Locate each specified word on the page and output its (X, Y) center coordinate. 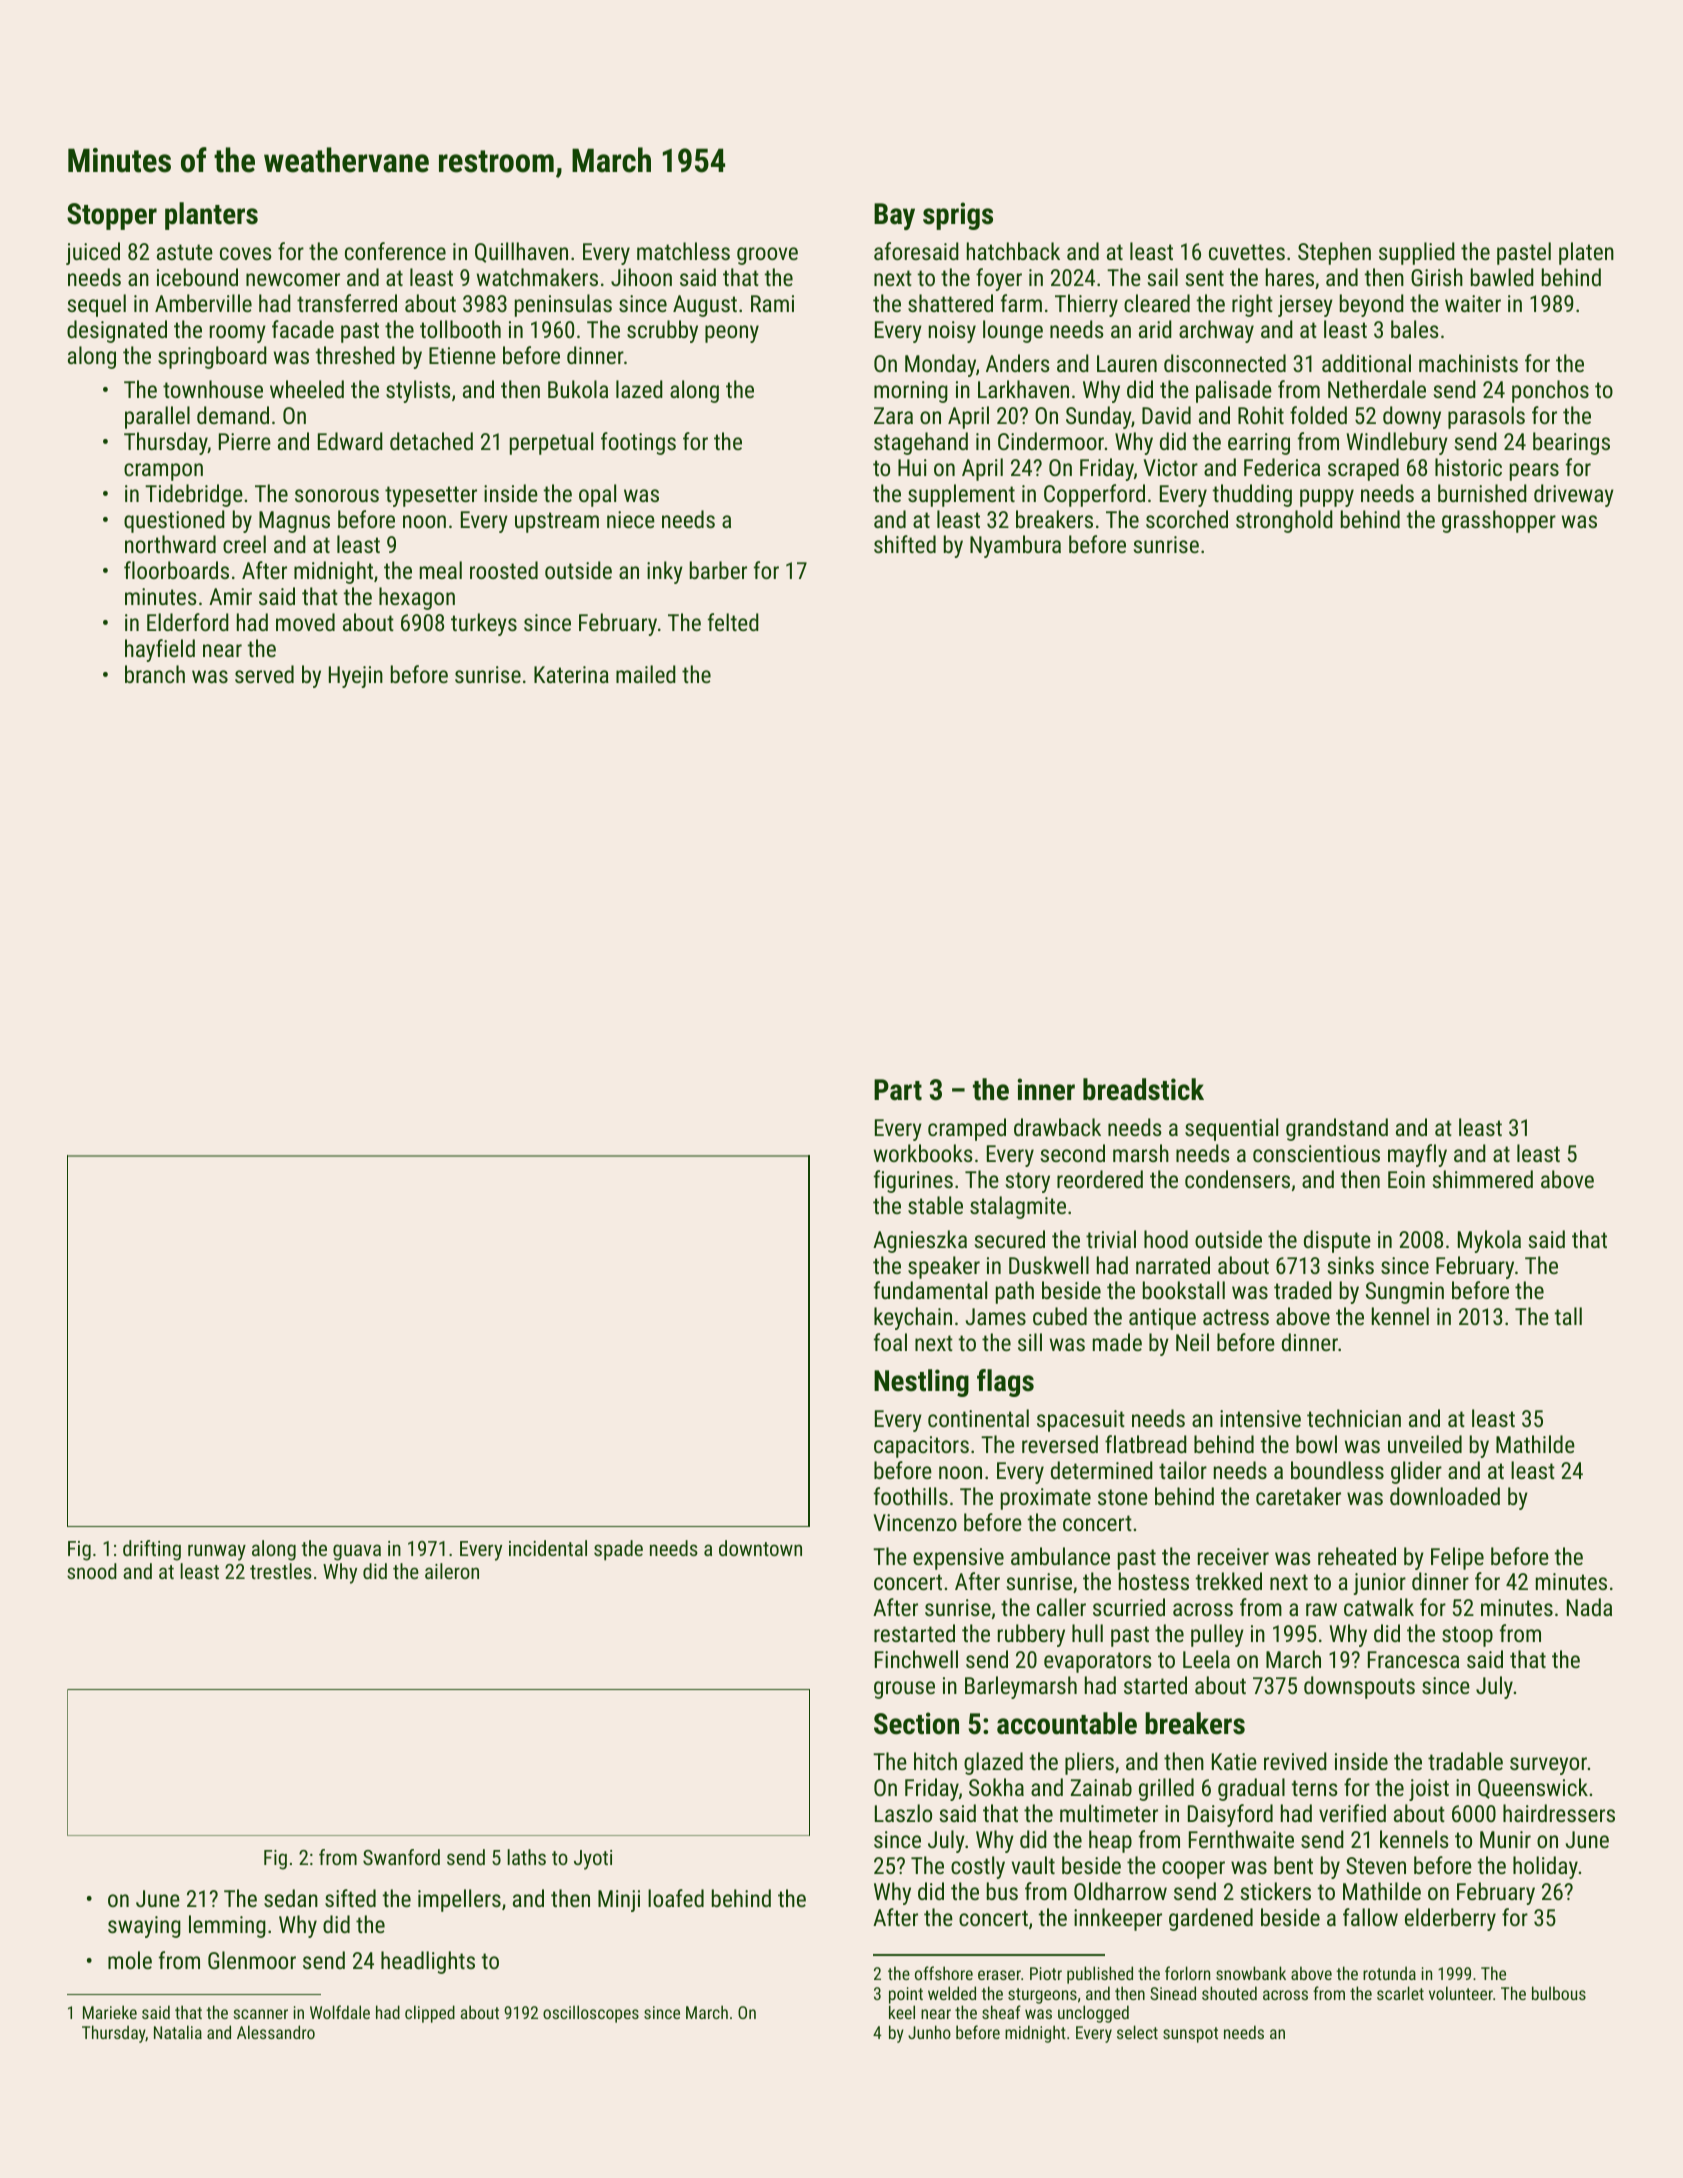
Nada (1589, 1607)
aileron (452, 1571)
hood (1166, 1239)
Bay (894, 216)
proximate (1046, 1499)
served (264, 674)
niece (631, 519)
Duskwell (1049, 1265)
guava (357, 1552)
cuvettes (1247, 252)
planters (211, 216)
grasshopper (1499, 521)
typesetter (431, 496)
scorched (1187, 519)
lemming (227, 1926)
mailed (646, 674)
